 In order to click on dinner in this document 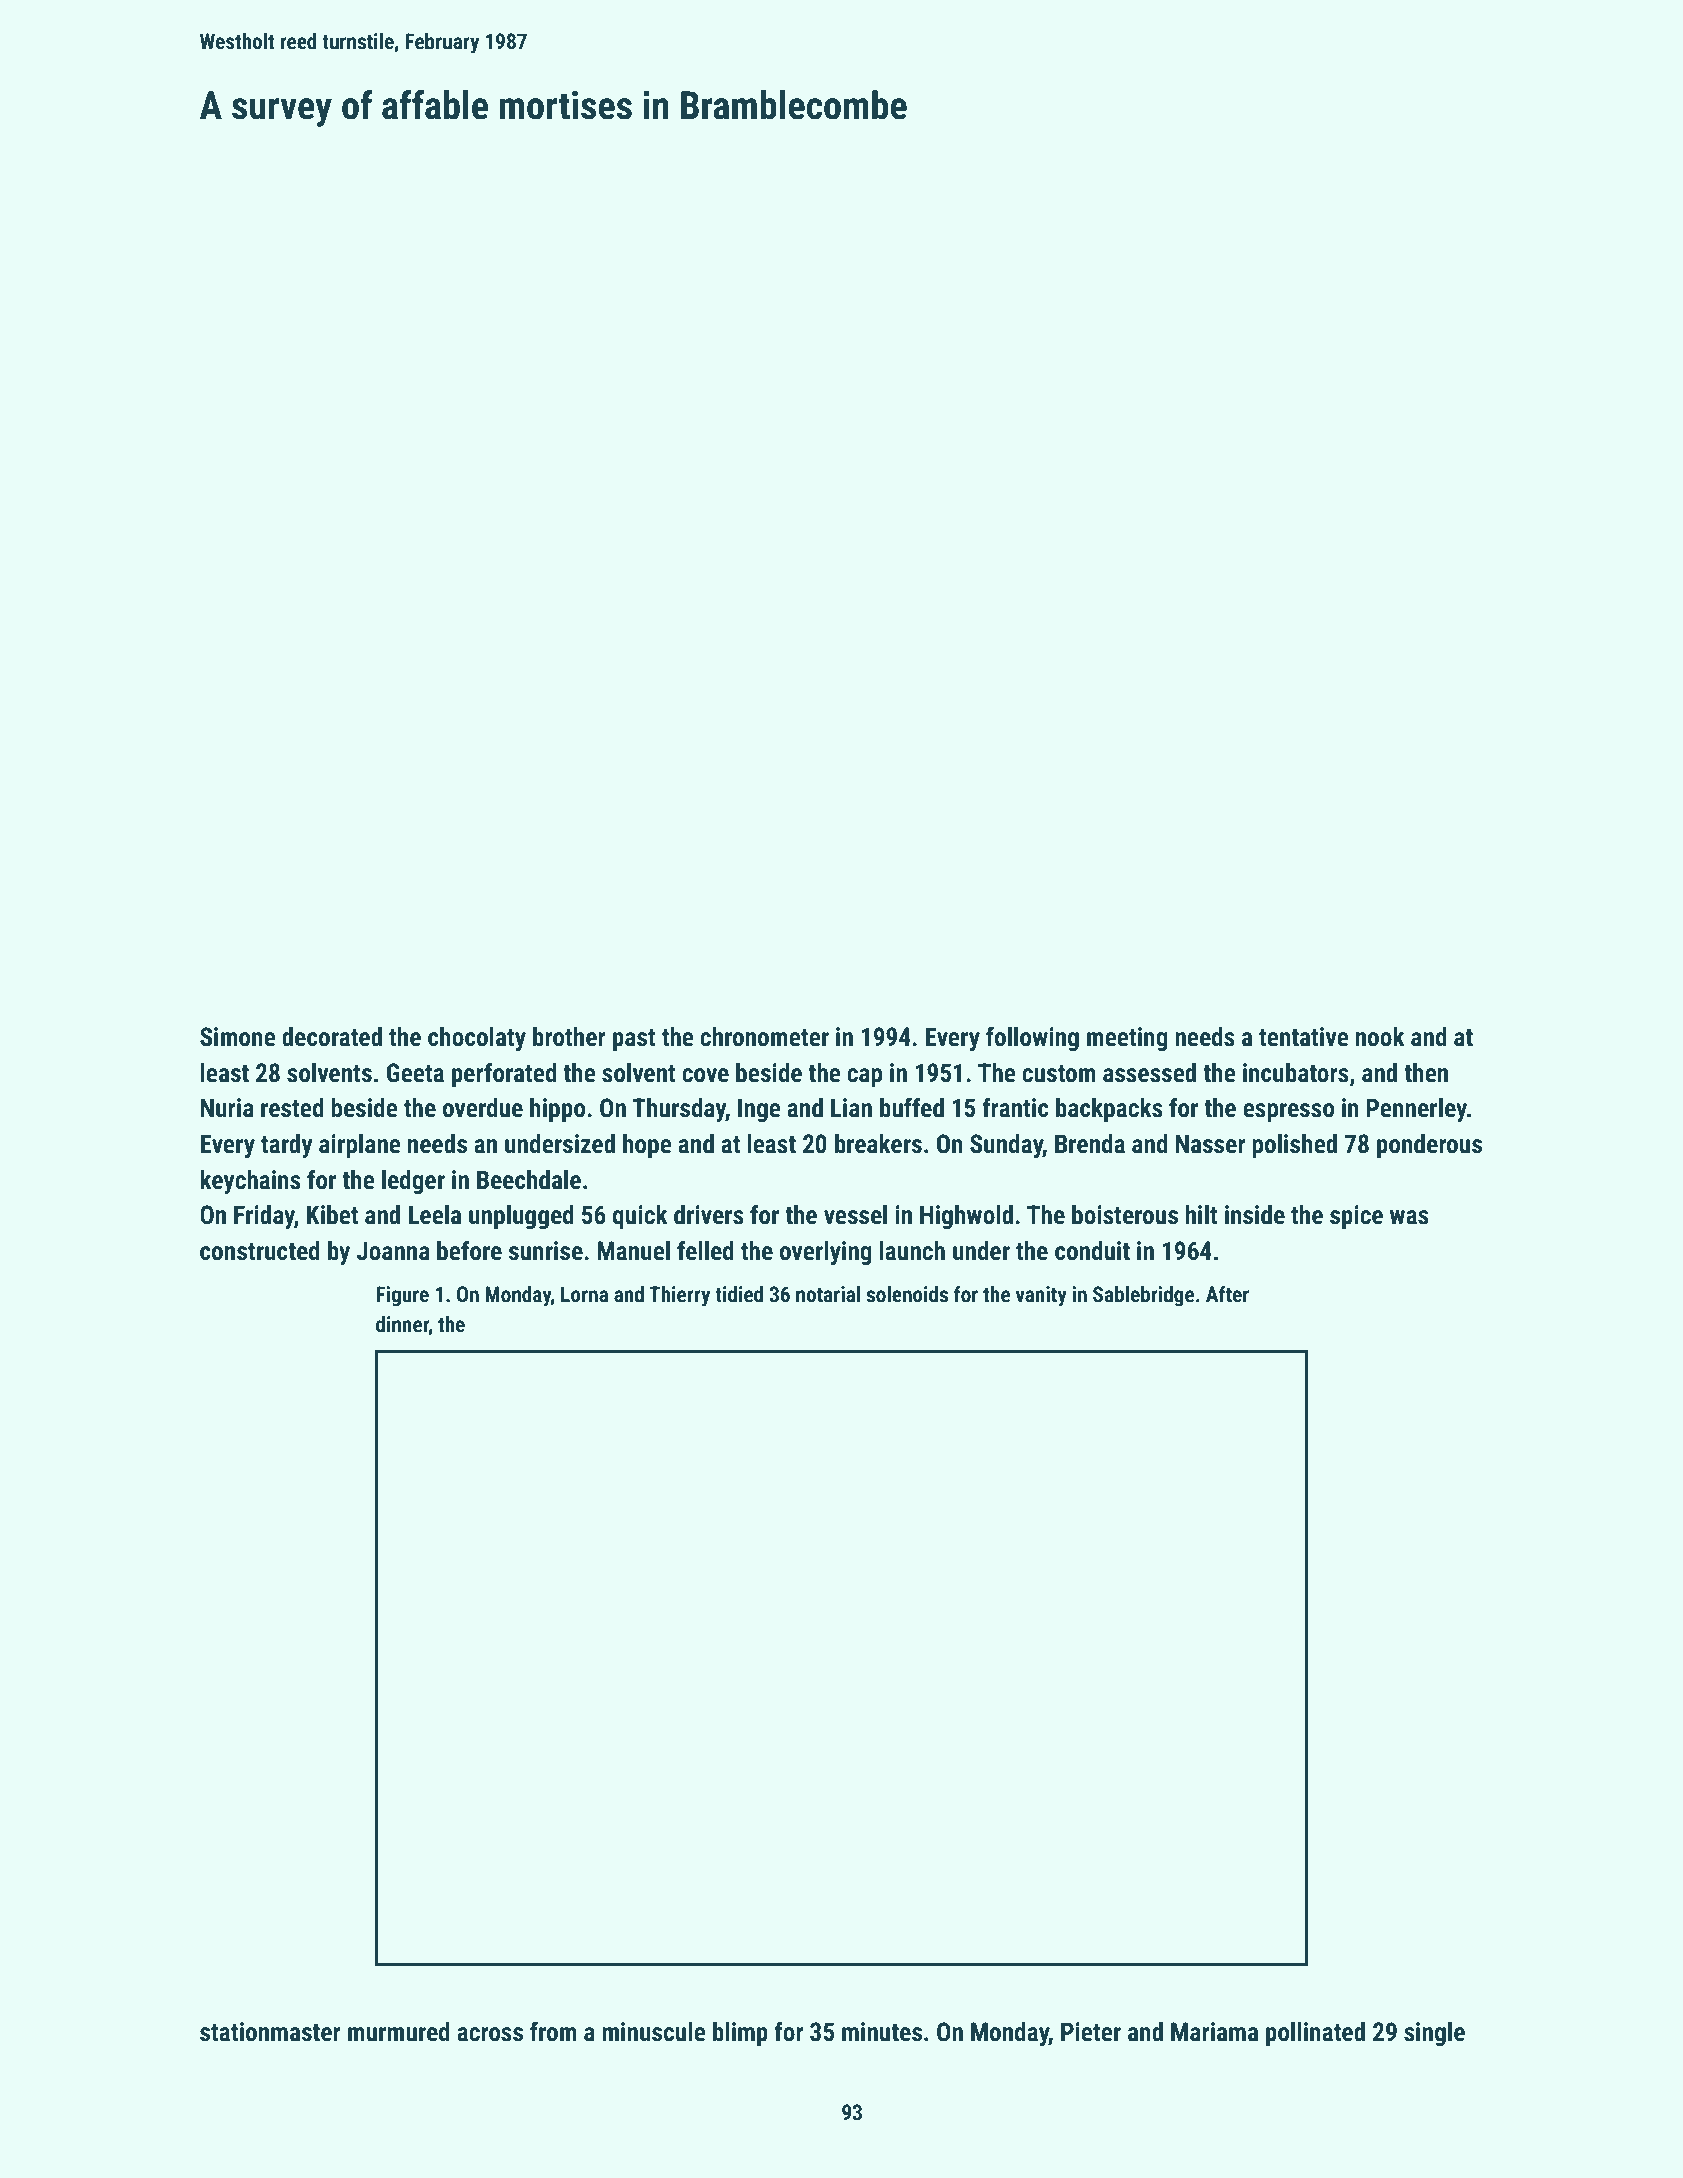, I will do `click(402, 1325)`.
